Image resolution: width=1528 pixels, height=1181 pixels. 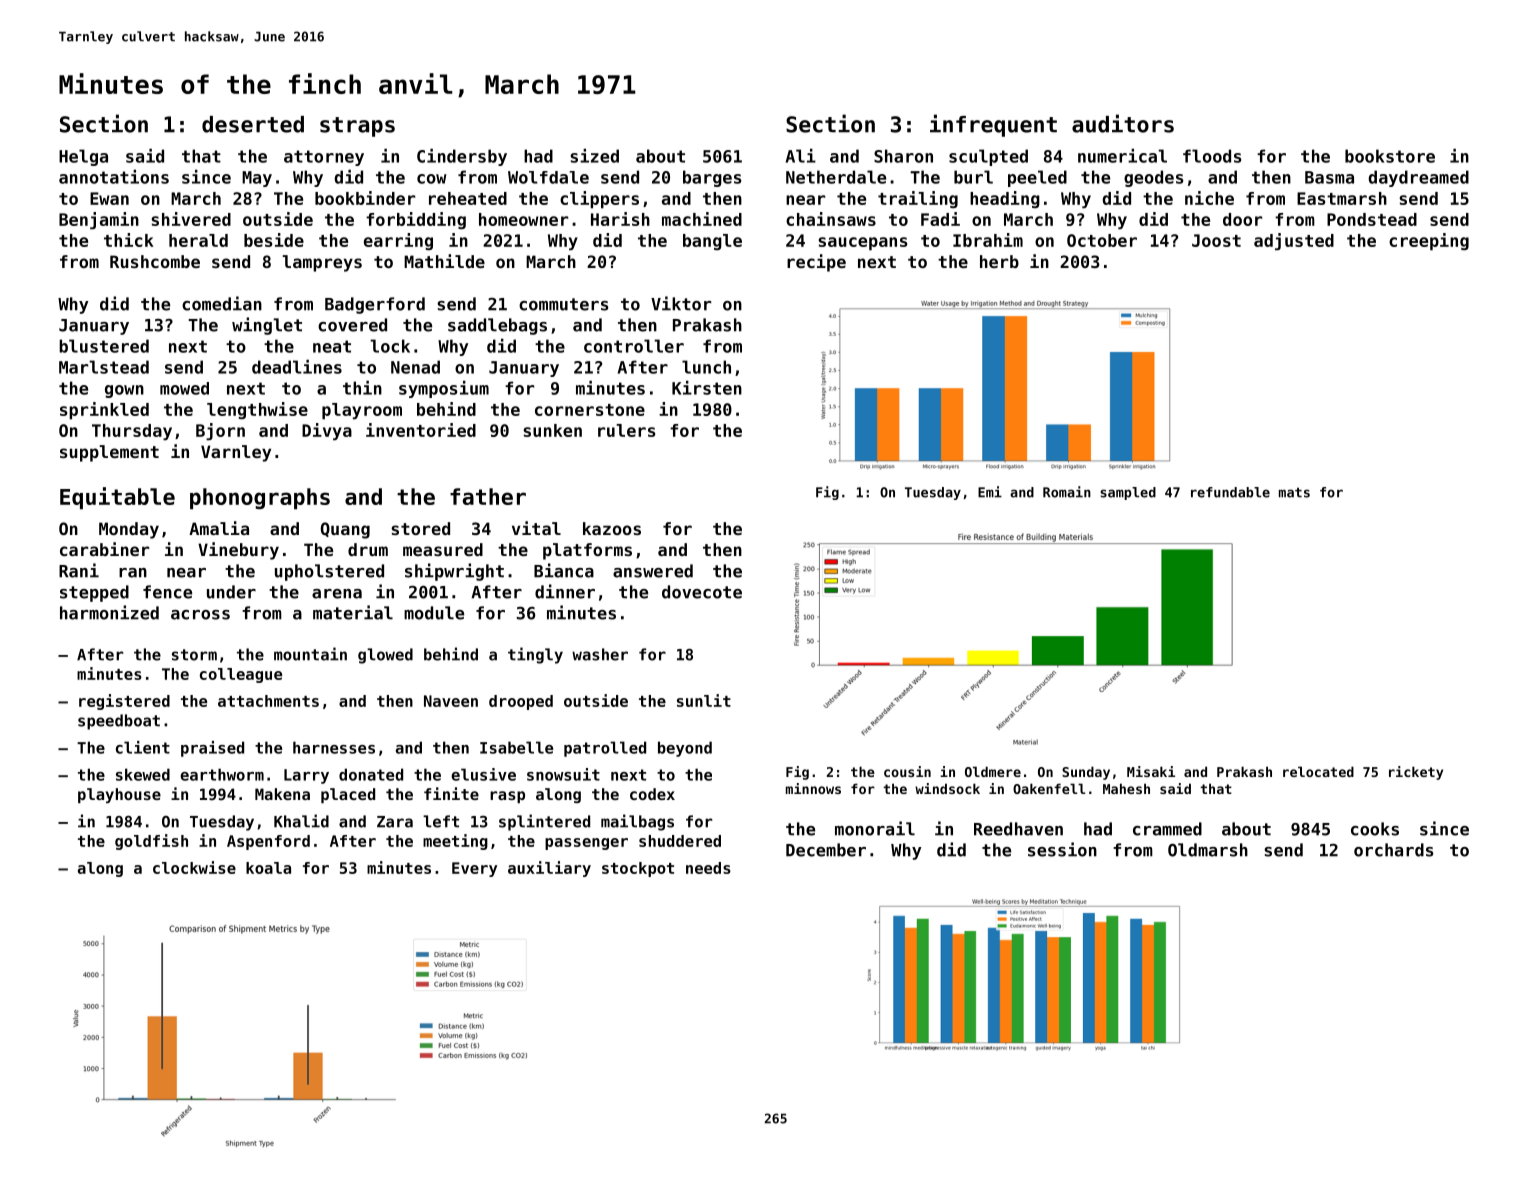 I want to click on commuters, so click(x=564, y=304).
